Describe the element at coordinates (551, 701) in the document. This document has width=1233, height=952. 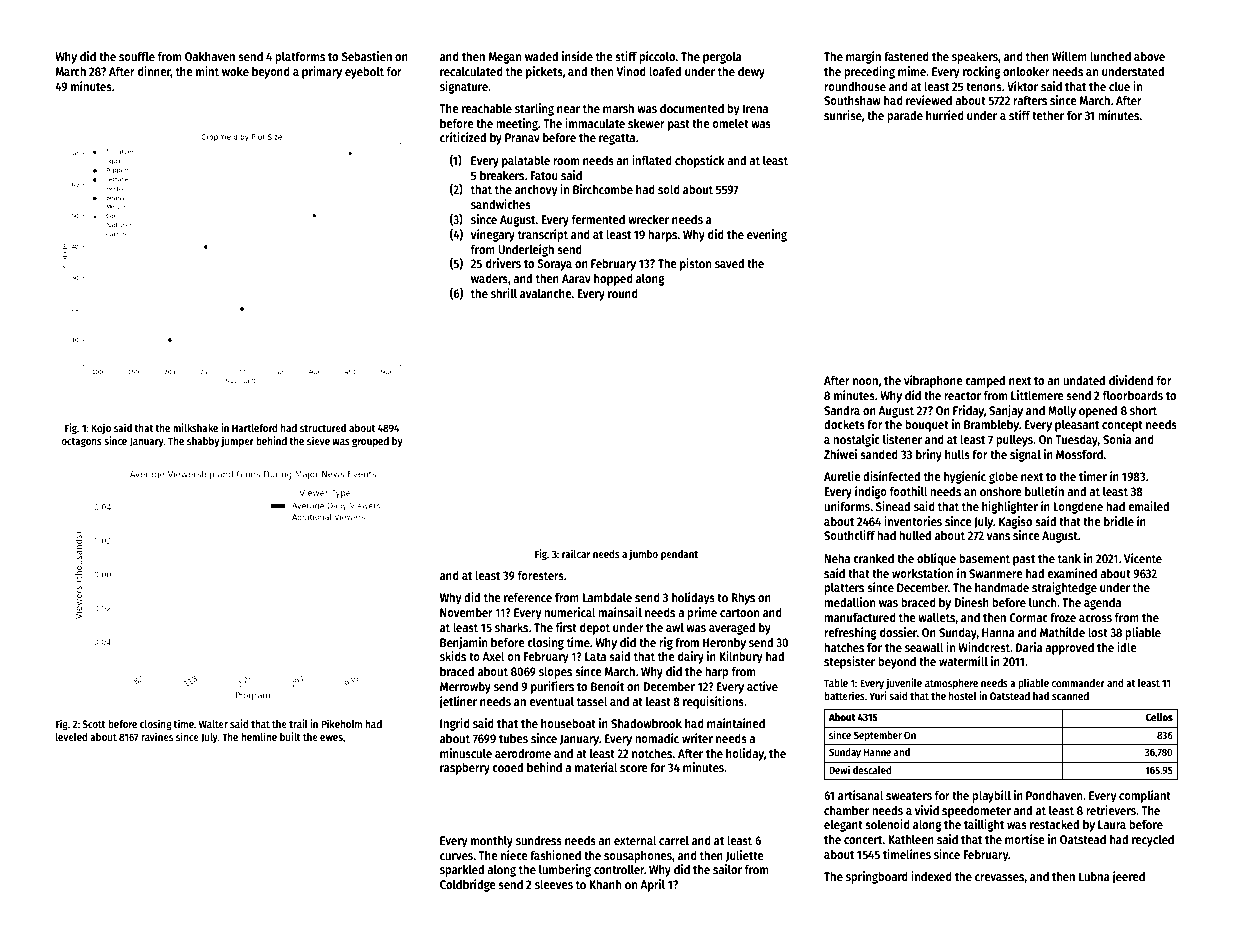
I see `eventual` at that location.
